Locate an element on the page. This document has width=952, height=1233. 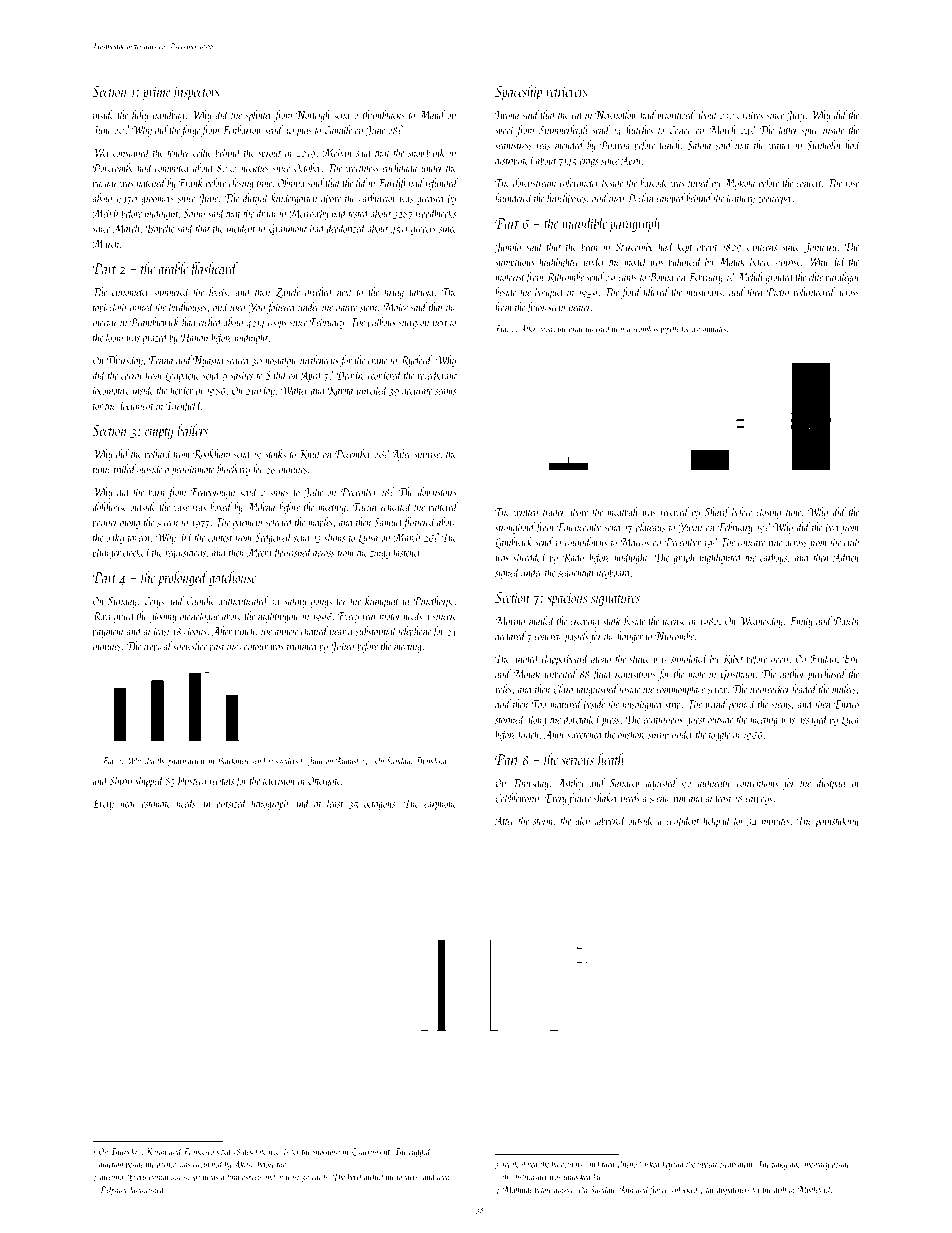
bulbous is located at coordinates (382, 322).
